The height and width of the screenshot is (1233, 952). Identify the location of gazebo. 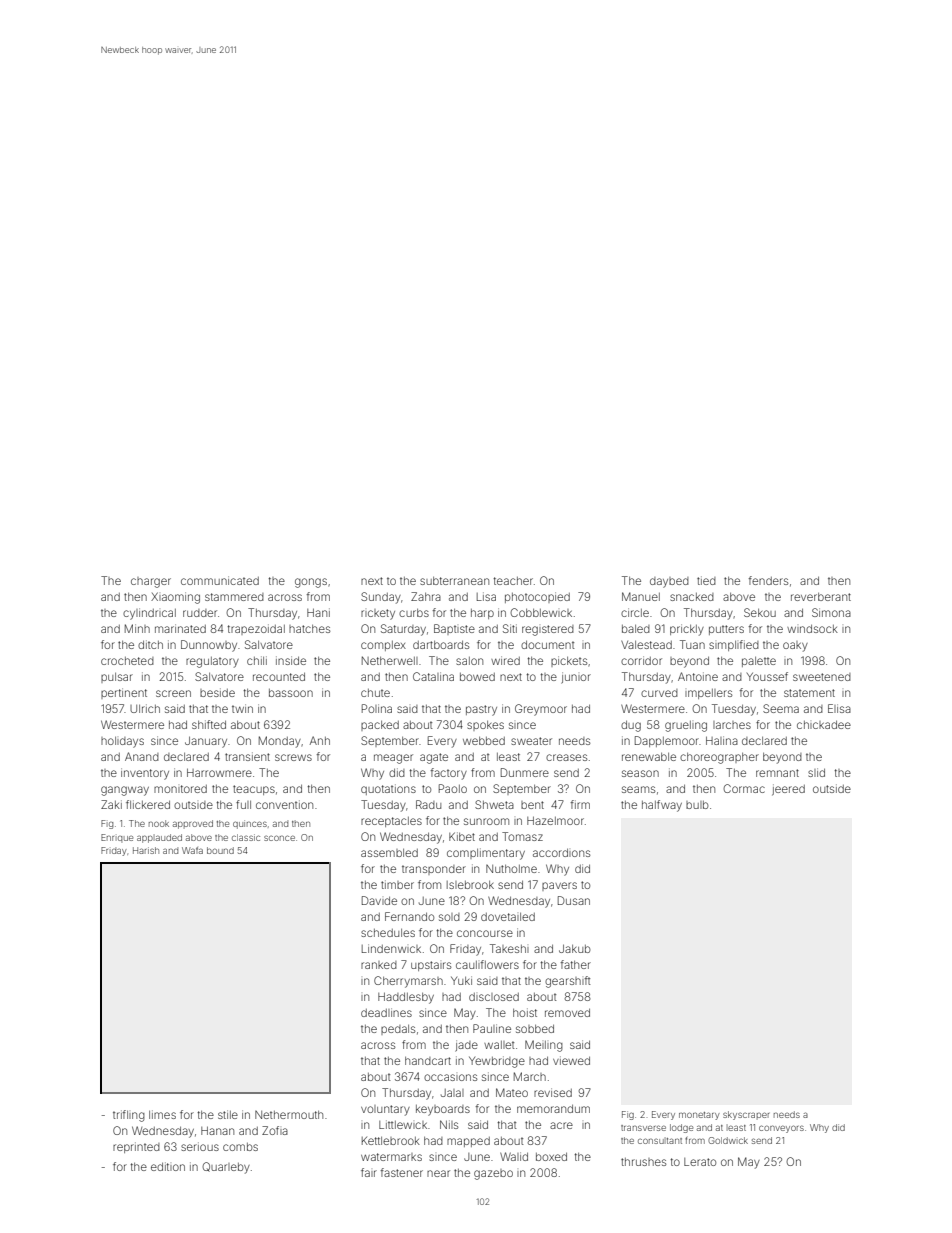
(493, 1174).
